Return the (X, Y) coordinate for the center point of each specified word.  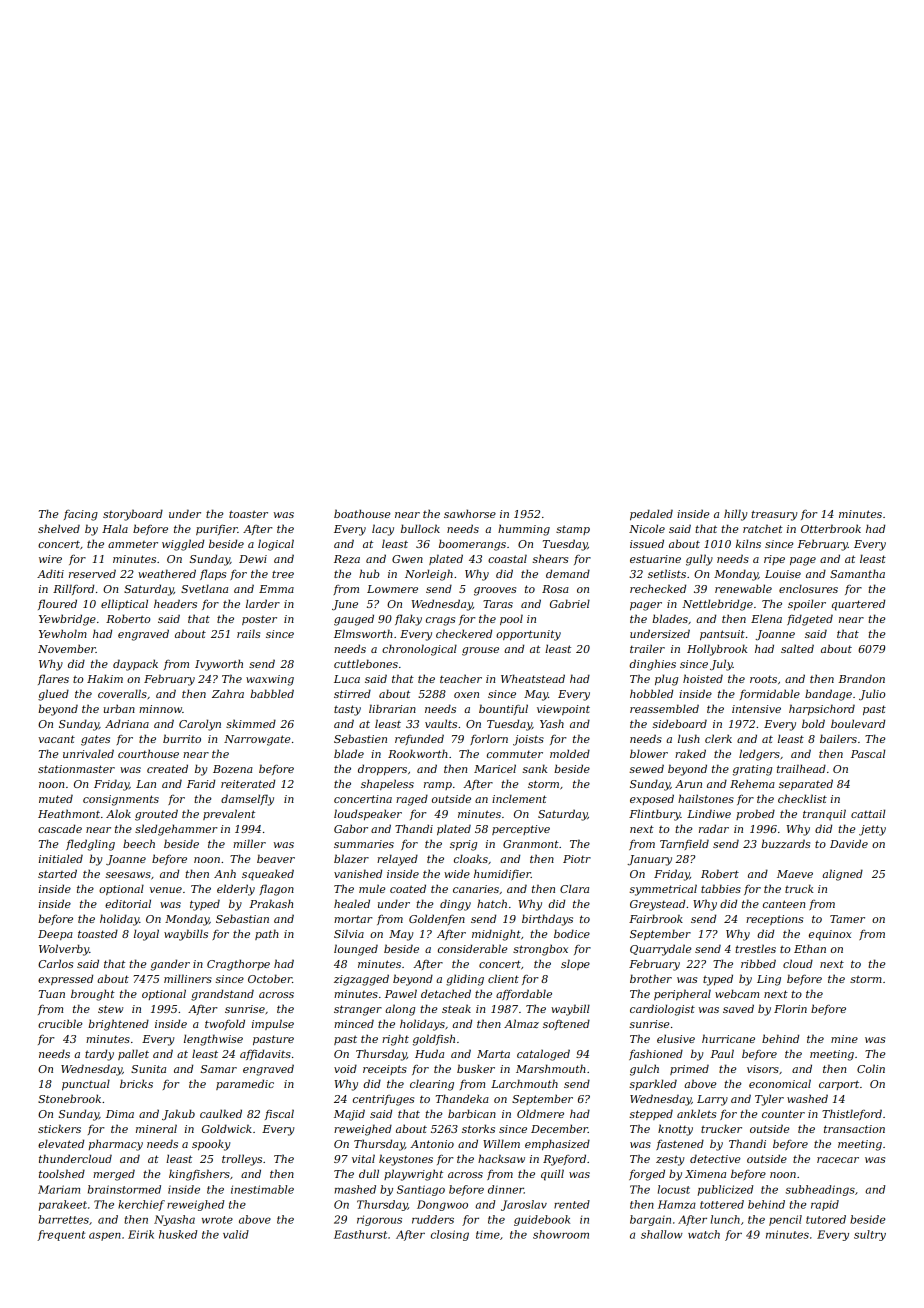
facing (81, 515)
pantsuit (722, 635)
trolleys (242, 1160)
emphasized (557, 1144)
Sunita (148, 1069)
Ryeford (564, 1160)
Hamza (677, 1204)
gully (699, 560)
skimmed (251, 723)
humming (524, 530)
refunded (419, 739)
